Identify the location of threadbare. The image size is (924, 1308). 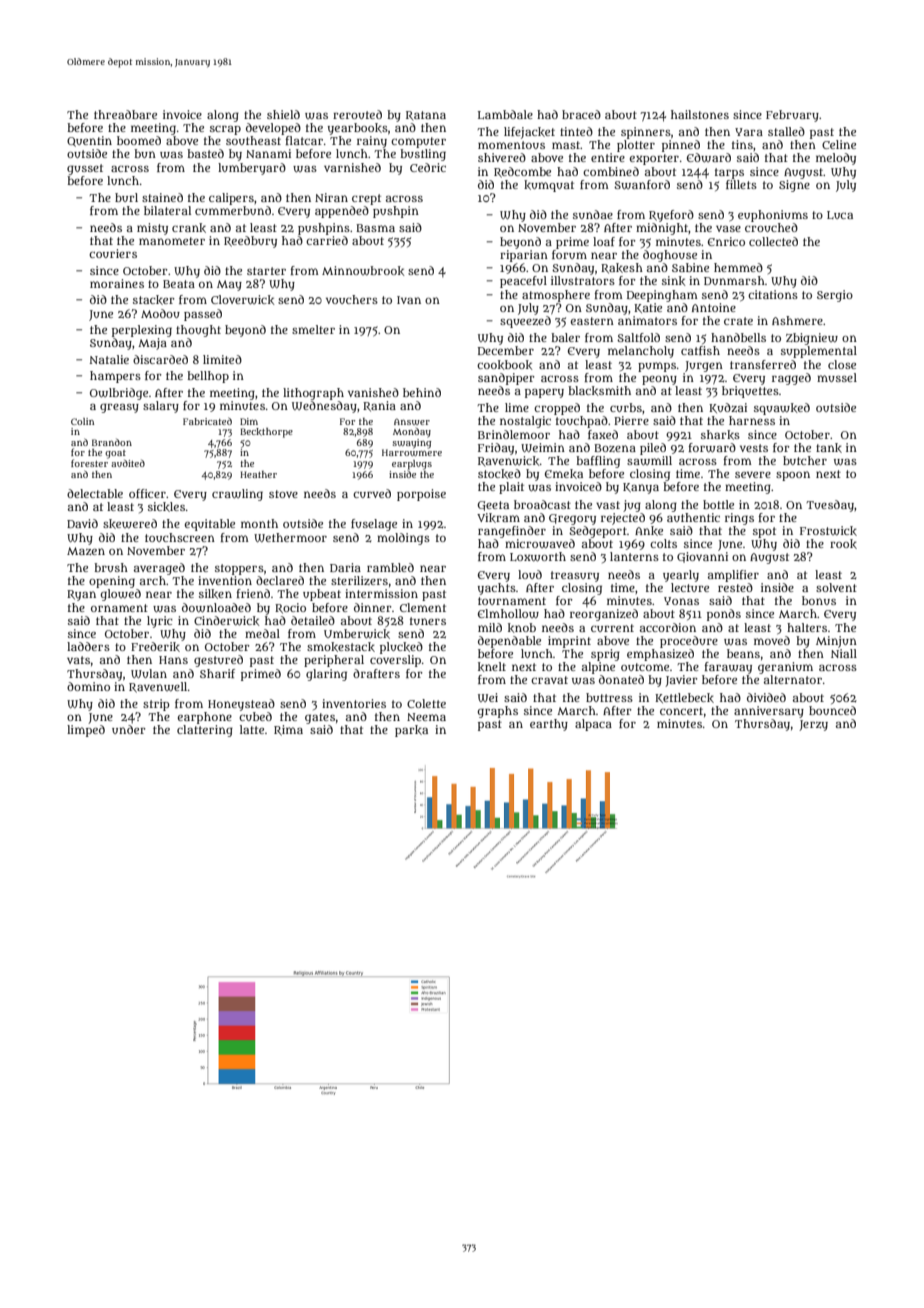
(125, 114).
